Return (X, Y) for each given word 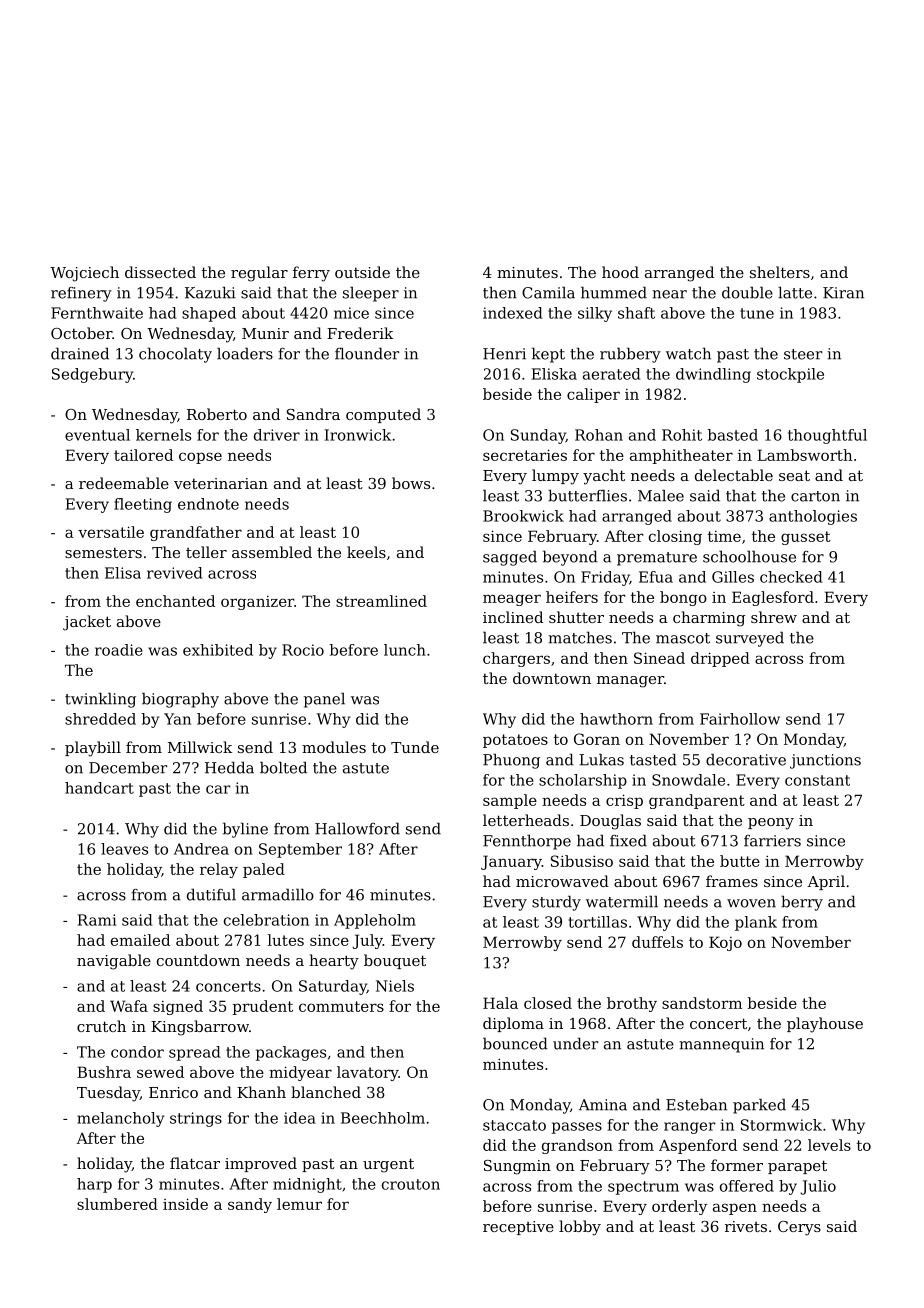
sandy (250, 1205)
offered (747, 1186)
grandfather (196, 533)
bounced (515, 1043)
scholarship (583, 781)
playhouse (825, 1025)
